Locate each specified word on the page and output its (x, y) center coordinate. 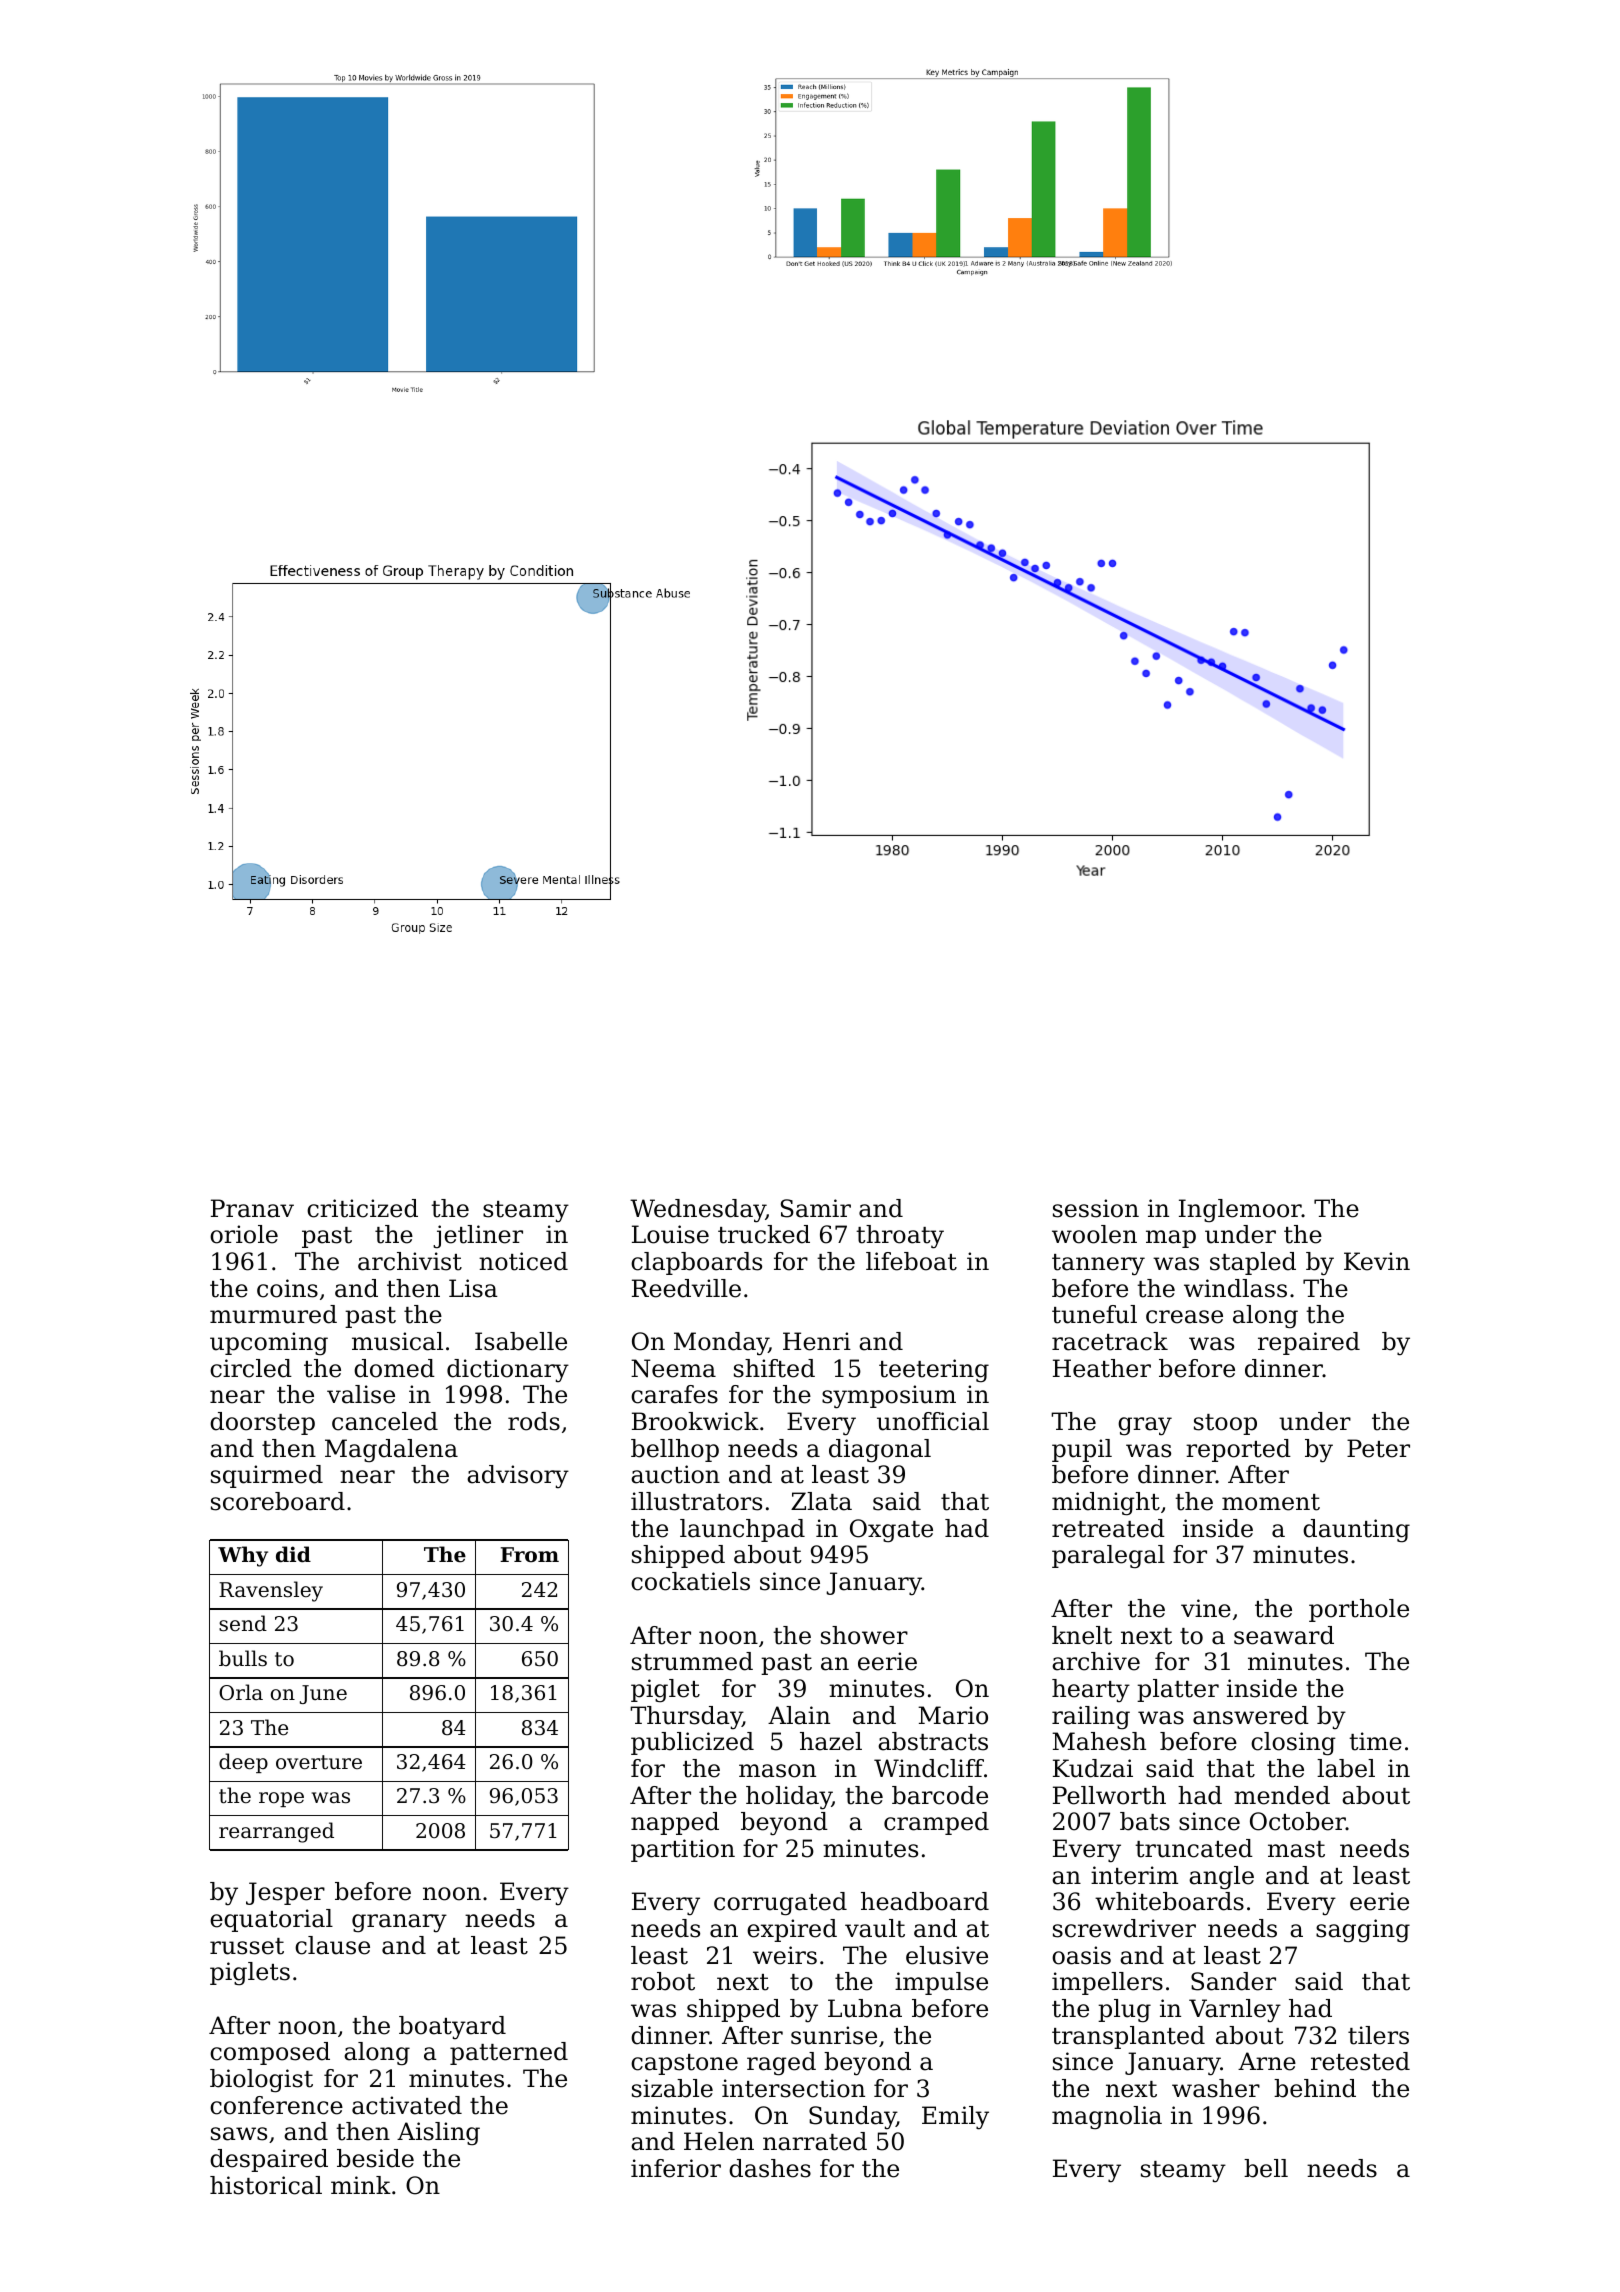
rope (281, 1799)
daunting (1356, 1530)
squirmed (267, 1476)
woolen (1094, 1234)
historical (266, 2185)
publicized (692, 1743)
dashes (770, 2168)
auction (675, 1474)
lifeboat (911, 1261)
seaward (1284, 1635)
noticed (523, 1261)
